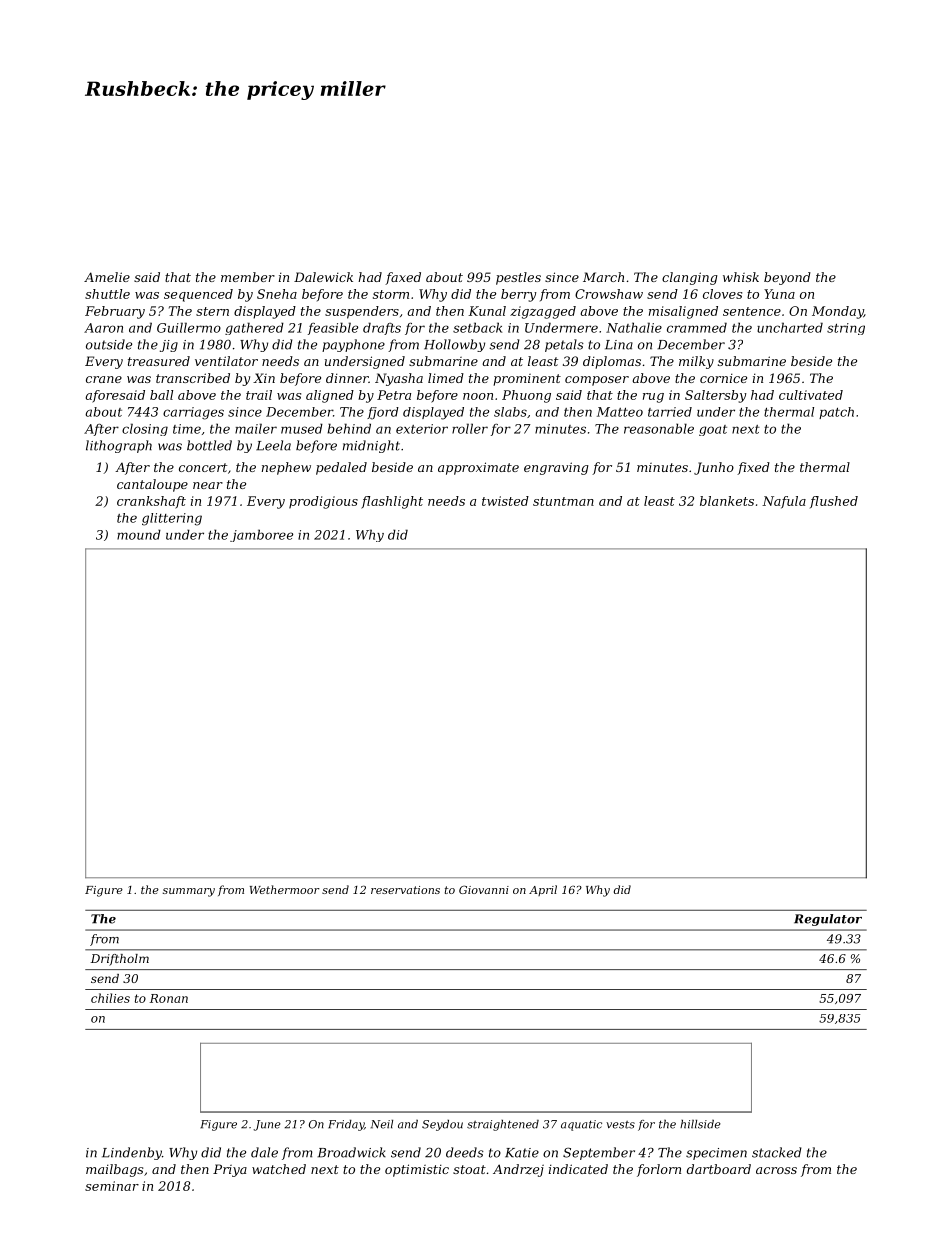 Image resolution: width=952 pixels, height=1233 pixels. Describe the element at coordinates (139, 534) in the image. I see `mound` at that location.
